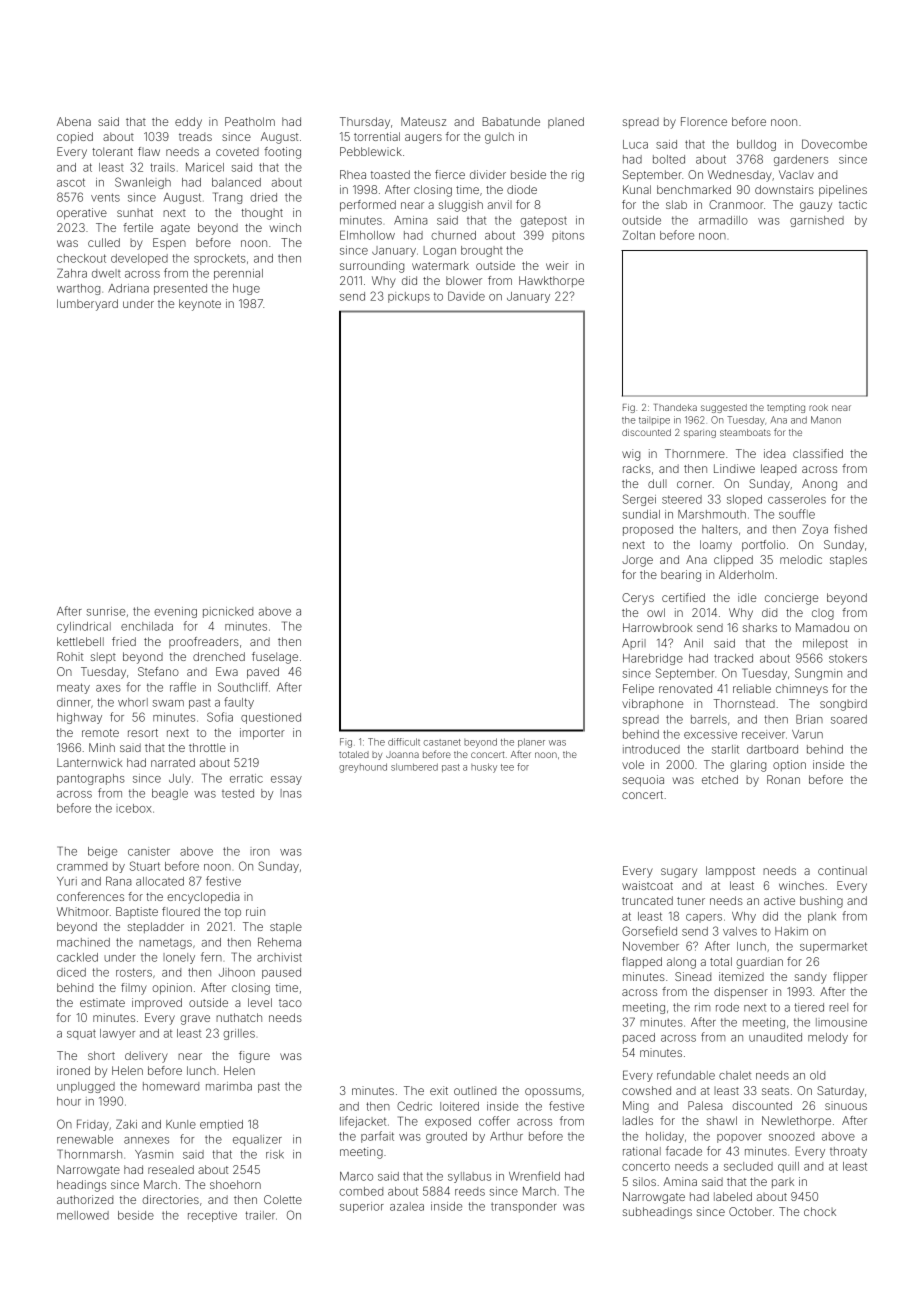 This image has width=924, height=1308. I want to click on evening, so click(175, 612).
